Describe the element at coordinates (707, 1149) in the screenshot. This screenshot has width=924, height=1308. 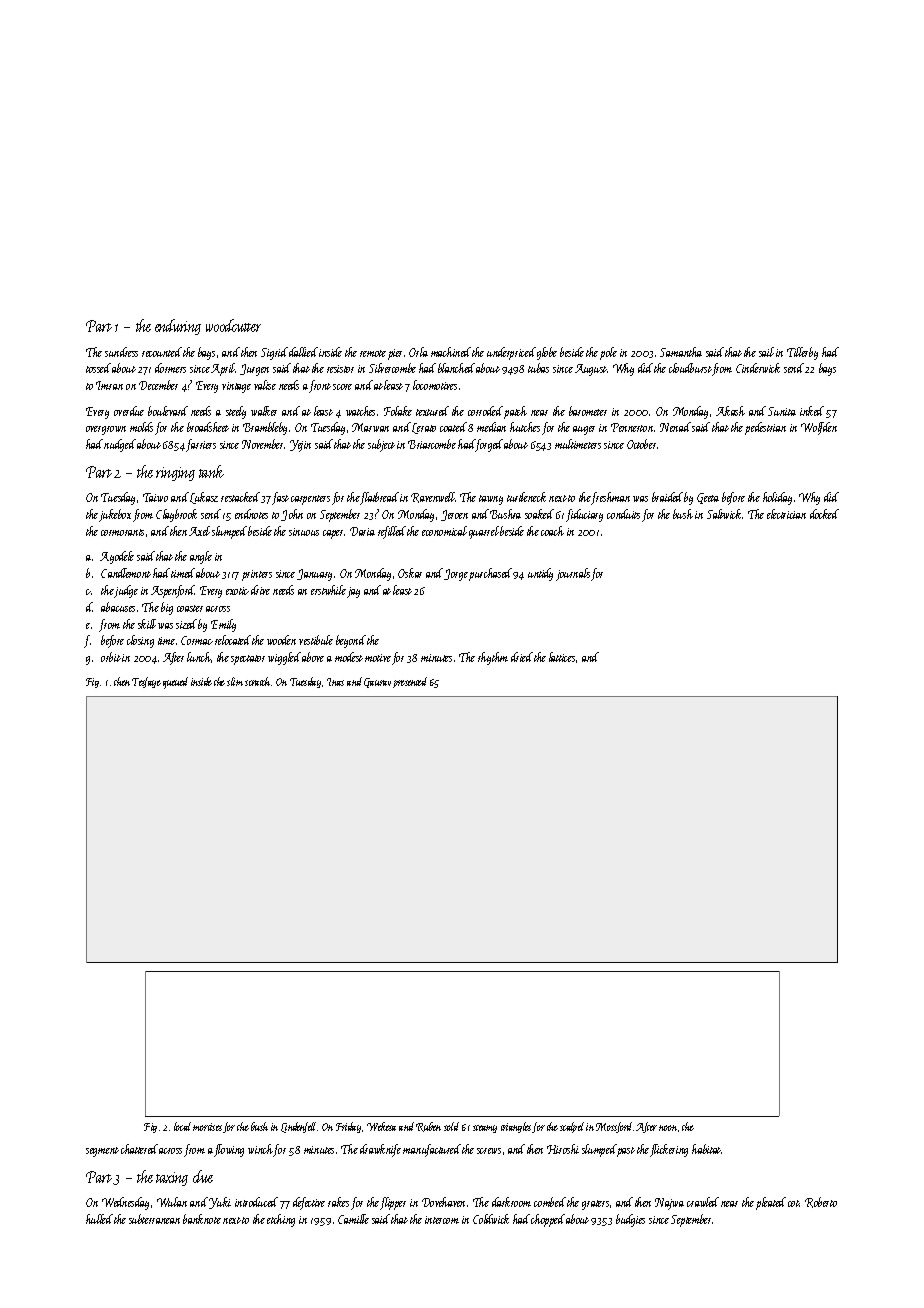
I see `habitat` at that location.
